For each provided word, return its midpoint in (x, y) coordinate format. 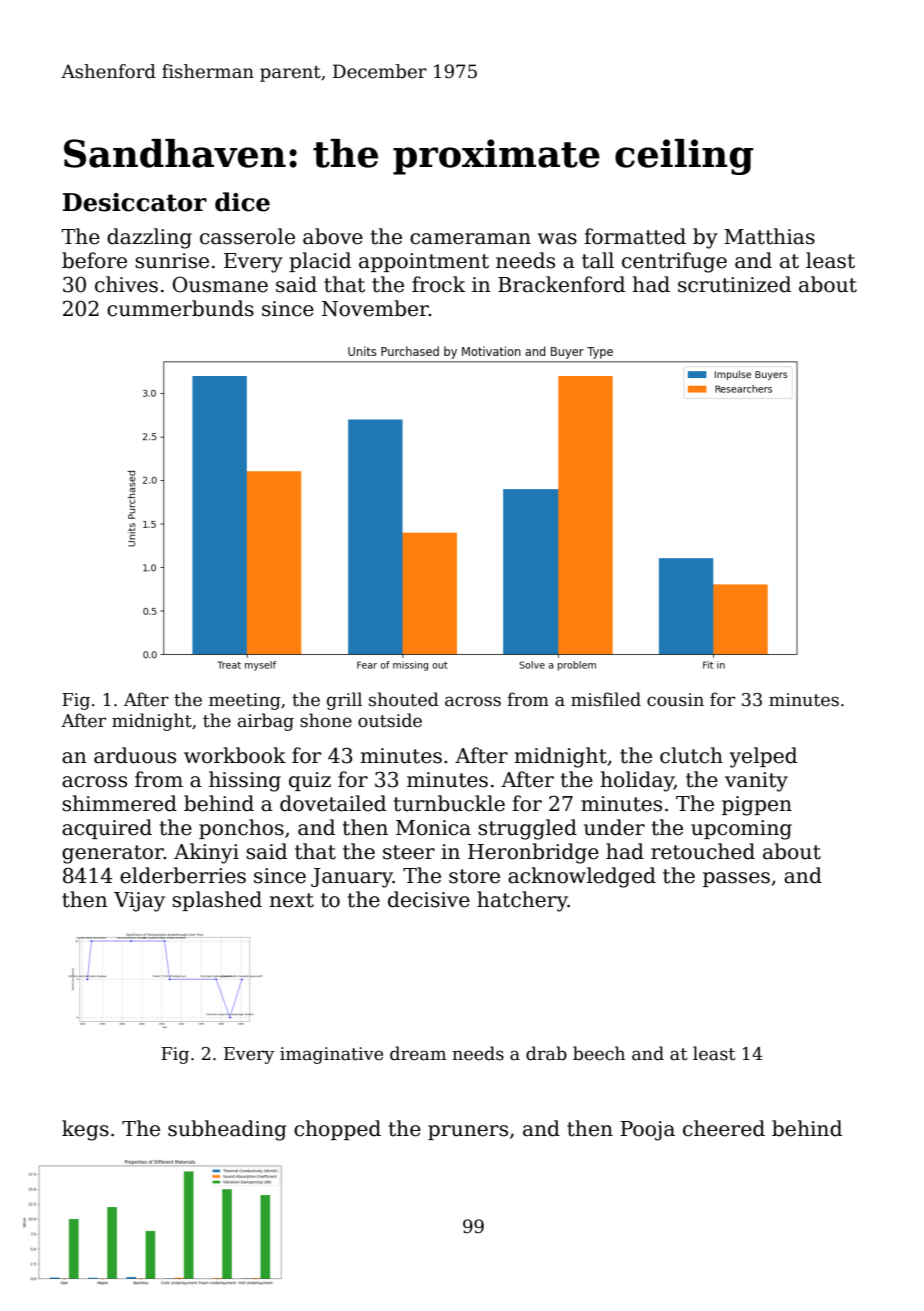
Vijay (139, 902)
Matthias (769, 236)
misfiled (606, 699)
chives (126, 284)
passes (736, 879)
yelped (763, 757)
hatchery (522, 901)
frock (438, 284)
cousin (675, 700)
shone (326, 720)
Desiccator (134, 202)
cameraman (470, 239)
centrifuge (674, 262)
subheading (227, 1130)
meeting (245, 701)
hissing (245, 781)
